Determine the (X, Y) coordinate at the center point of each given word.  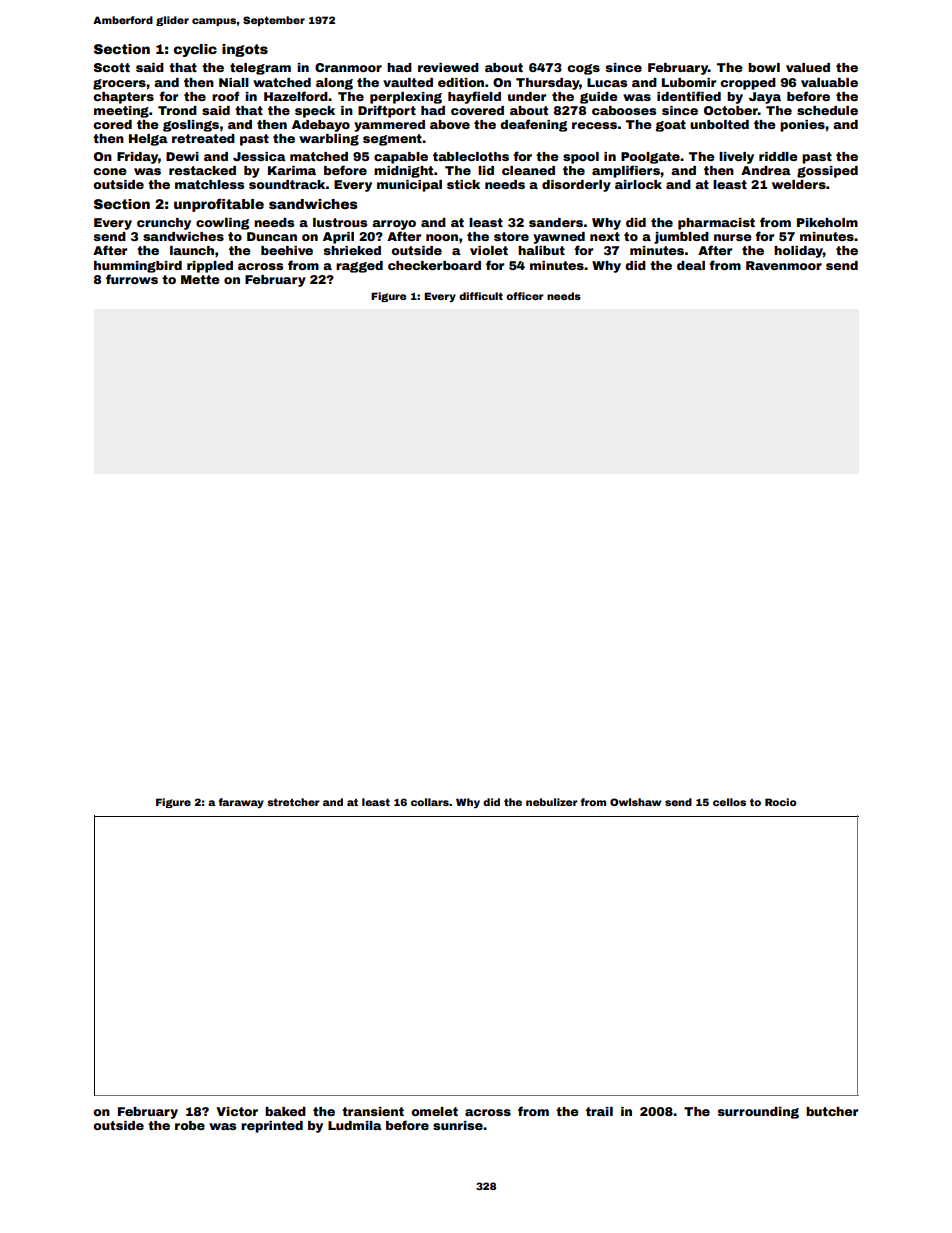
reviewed (448, 67)
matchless (209, 184)
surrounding (758, 1113)
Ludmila (355, 1125)
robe (190, 1125)
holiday (798, 252)
